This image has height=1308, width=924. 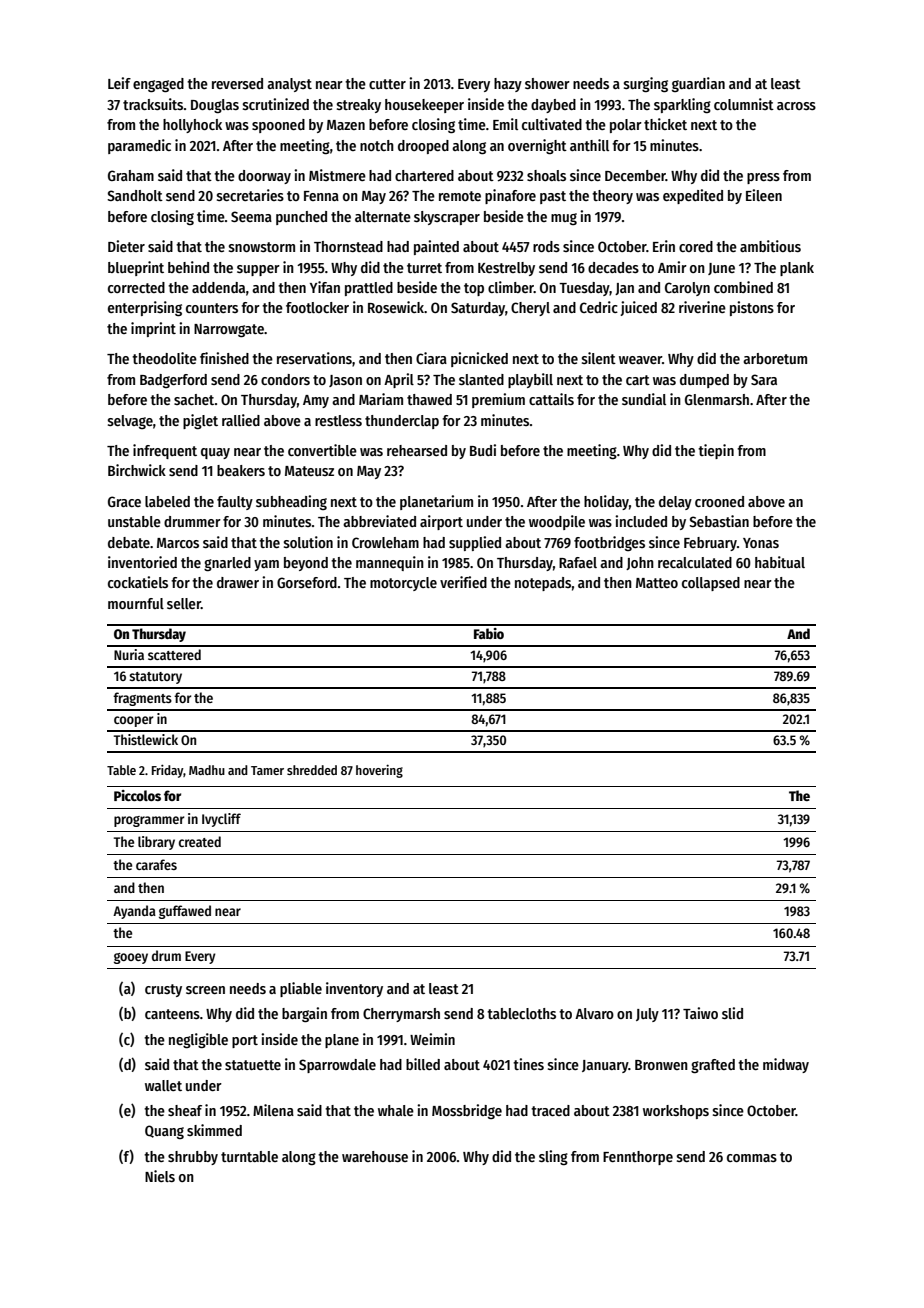 What do you see at coordinates (396, 307) in the image?
I see `Rosewick` at bounding box center [396, 307].
